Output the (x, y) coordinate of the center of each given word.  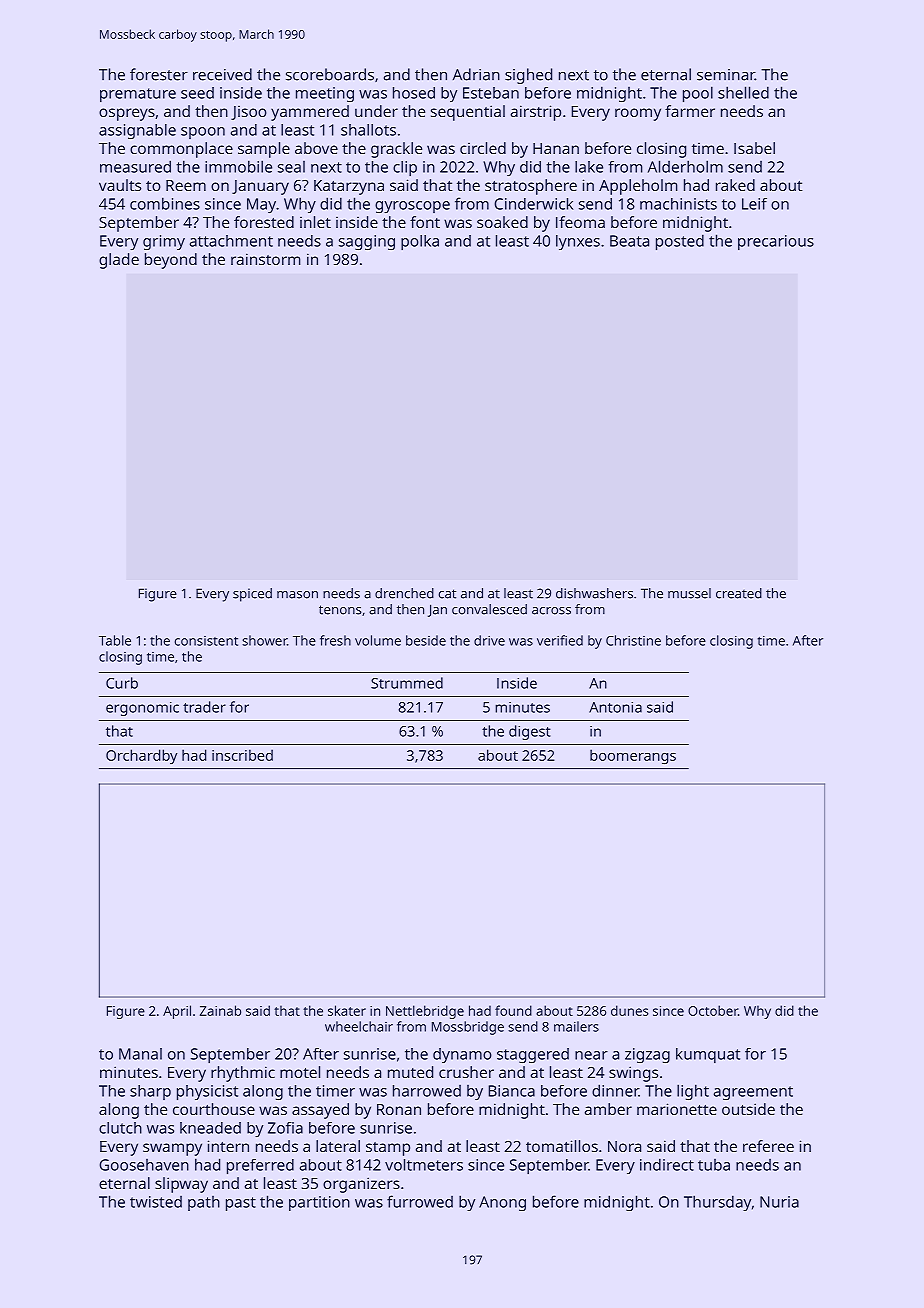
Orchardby (141, 756)
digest (530, 732)
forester (159, 74)
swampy (172, 1149)
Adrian (476, 74)
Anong (502, 1203)
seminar (726, 75)
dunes (629, 1010)
